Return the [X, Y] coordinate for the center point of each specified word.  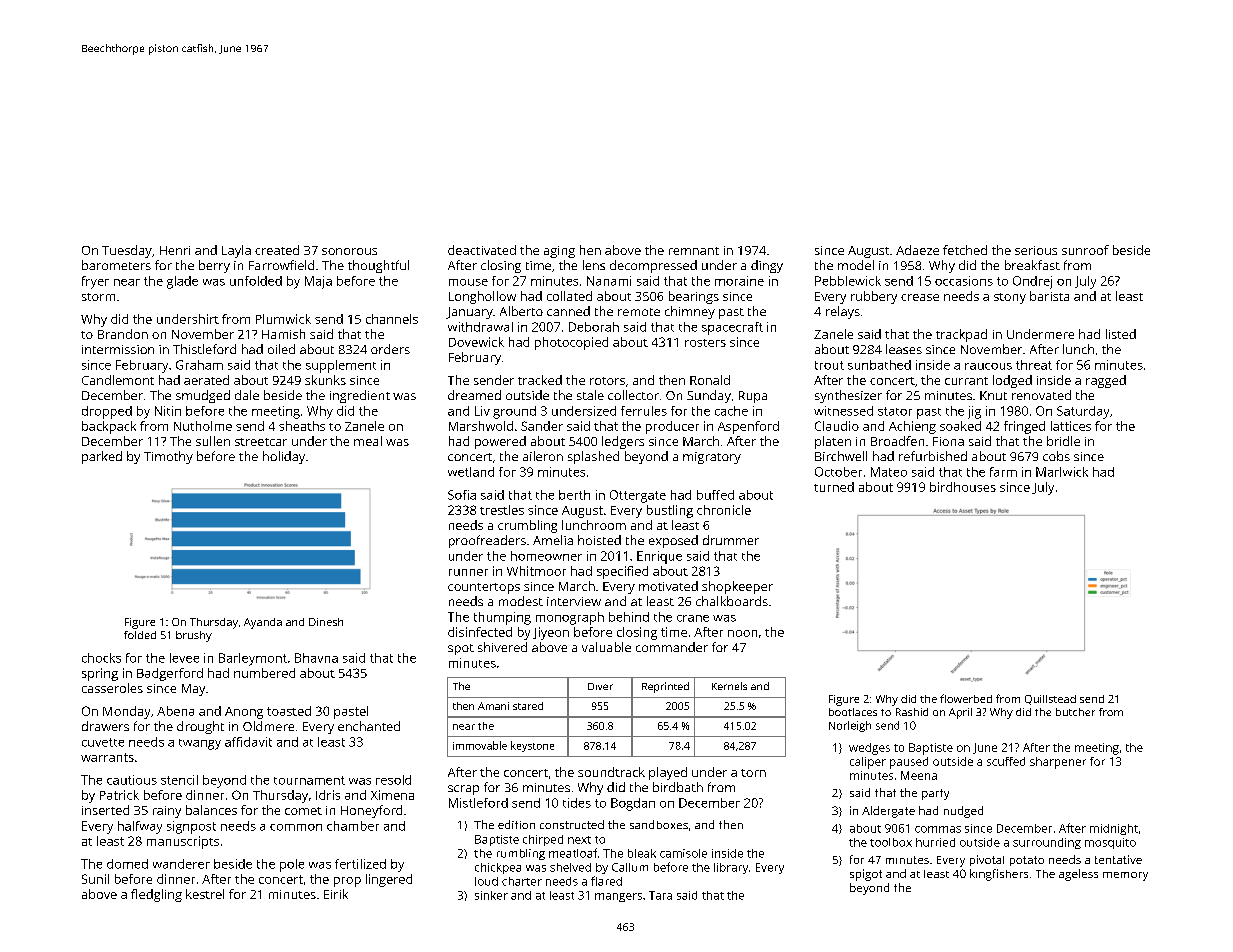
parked [102, 457]
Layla [236, 251]
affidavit [248, 742]
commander [672, 647]
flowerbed [966, 698]
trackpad [961, 335]
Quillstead [1050, 700]
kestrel [205, 894]
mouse [468, 282]
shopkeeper [737, 587]
